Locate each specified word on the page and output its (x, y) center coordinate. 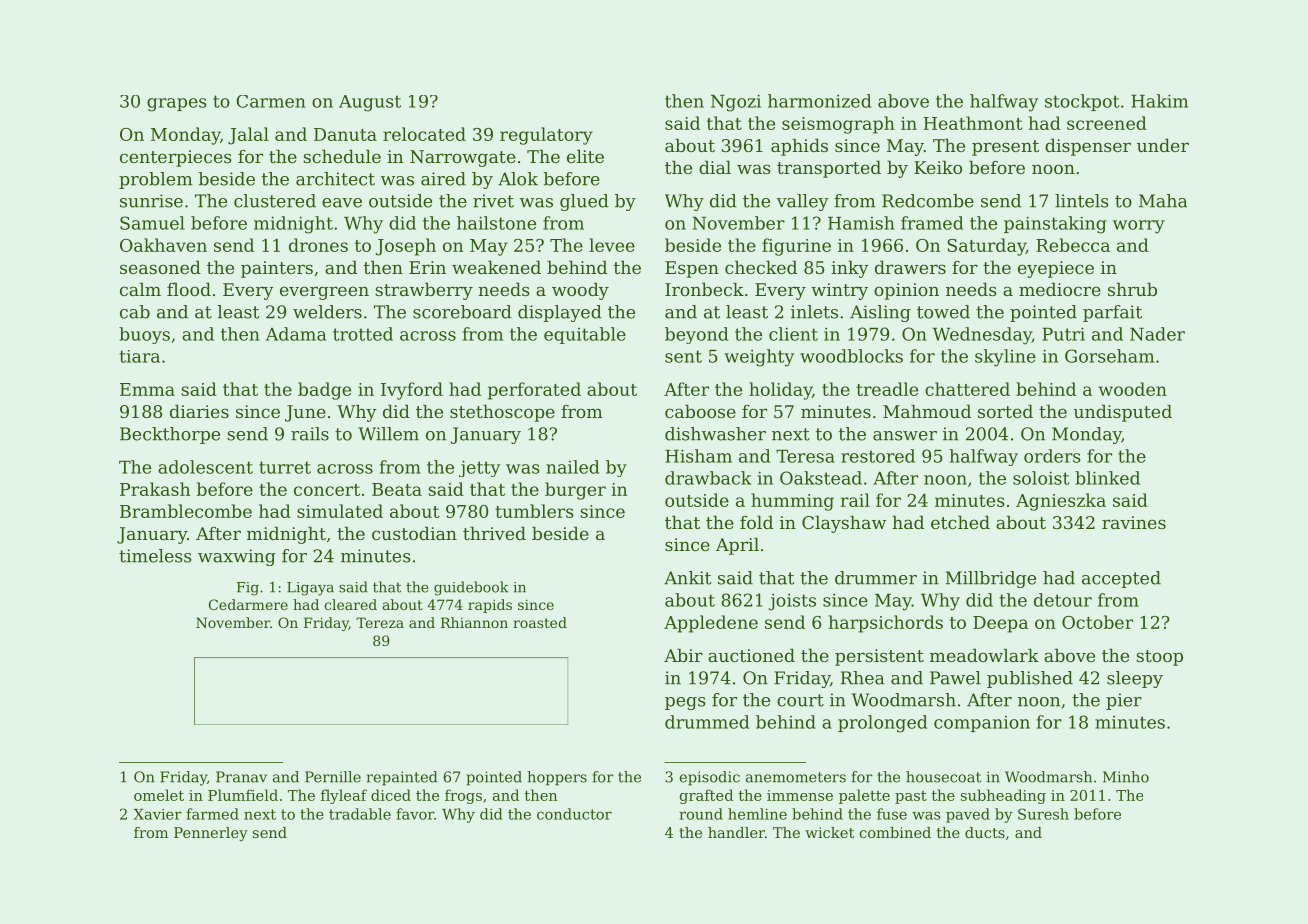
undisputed (1123, 413)
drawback (708, 478)
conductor (574, 814)
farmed (212, 814)
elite (585, 156)
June (305, 413)
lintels (1082, 201)
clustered (275, 201)
